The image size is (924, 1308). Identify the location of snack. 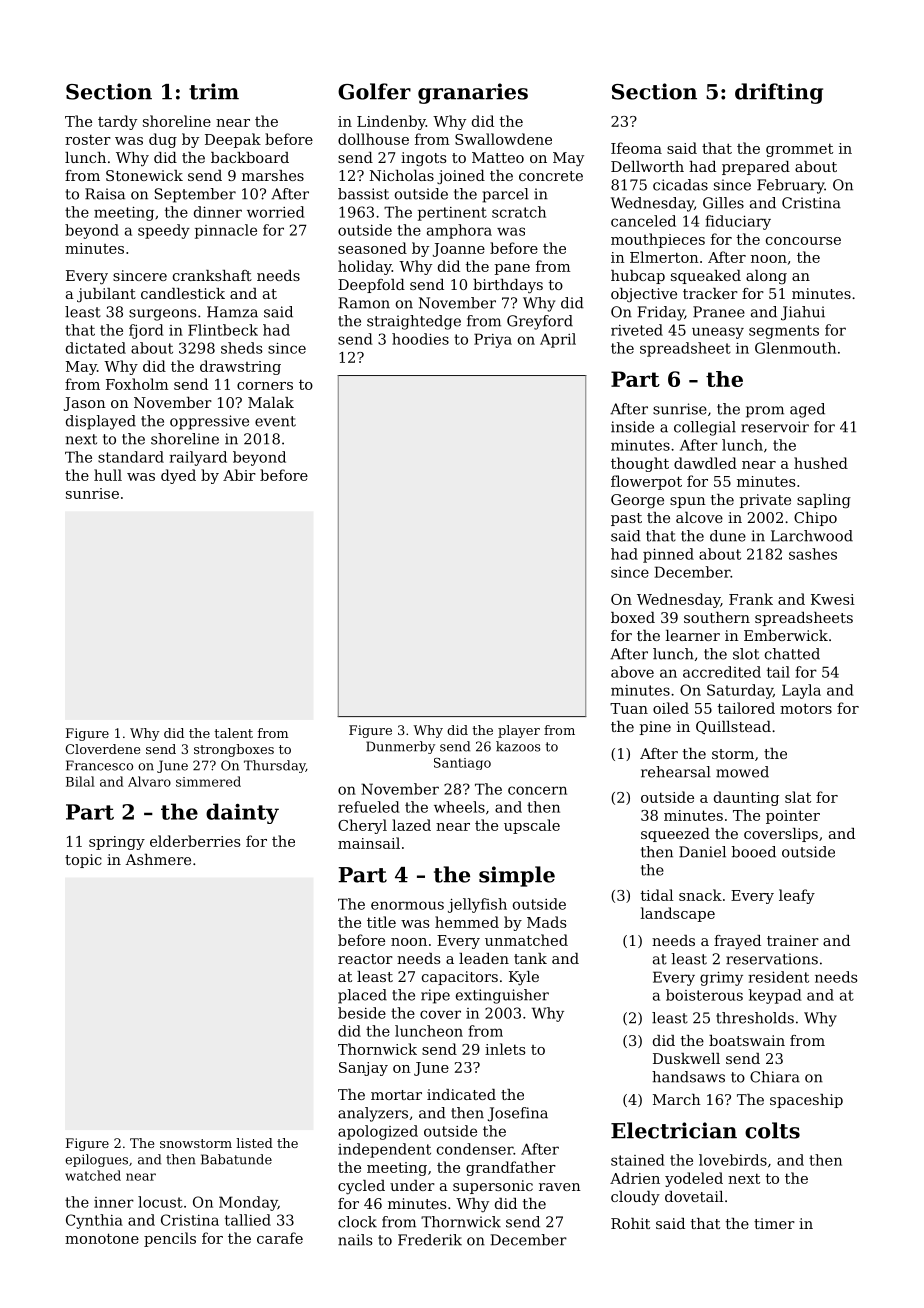
(700, 895).
